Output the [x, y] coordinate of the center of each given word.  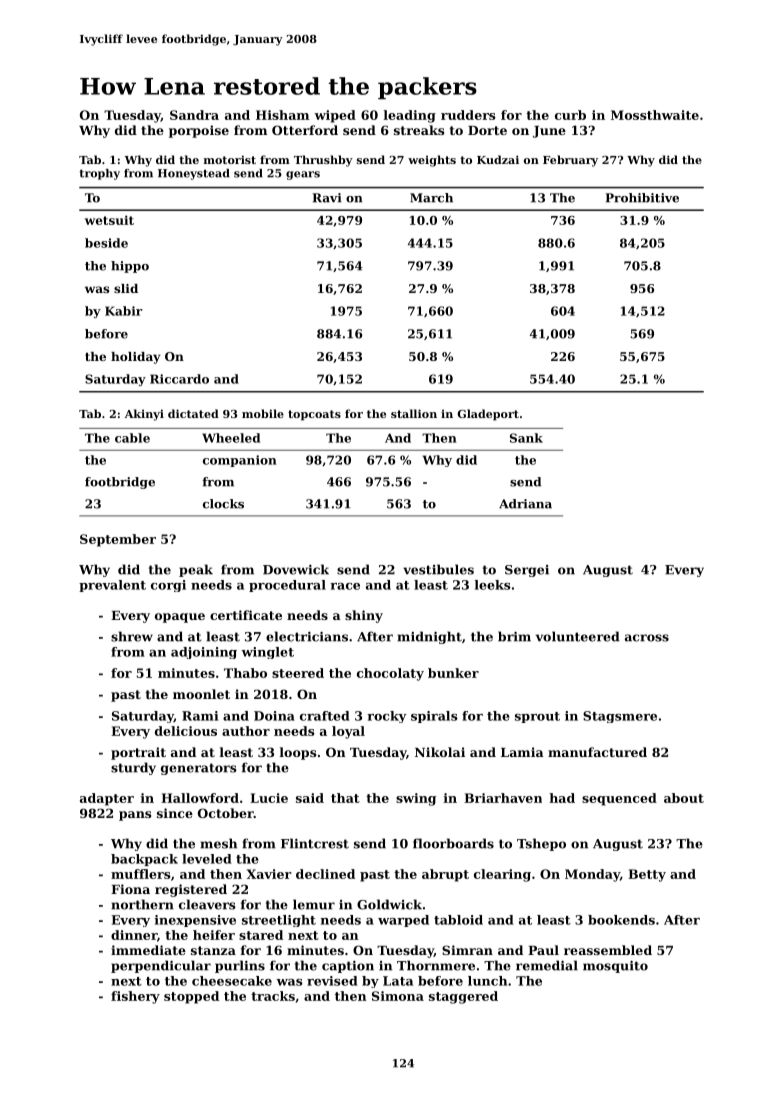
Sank [526, 438]
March [431, 198]
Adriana [525, 504]
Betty [647, 875]
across [647, 638]
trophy [100, 174]
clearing [502, 875]
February [570, 161]
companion [240, 461]
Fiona [130, 889]
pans [135, 816]
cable [132, 438]
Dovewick [296, 569]
